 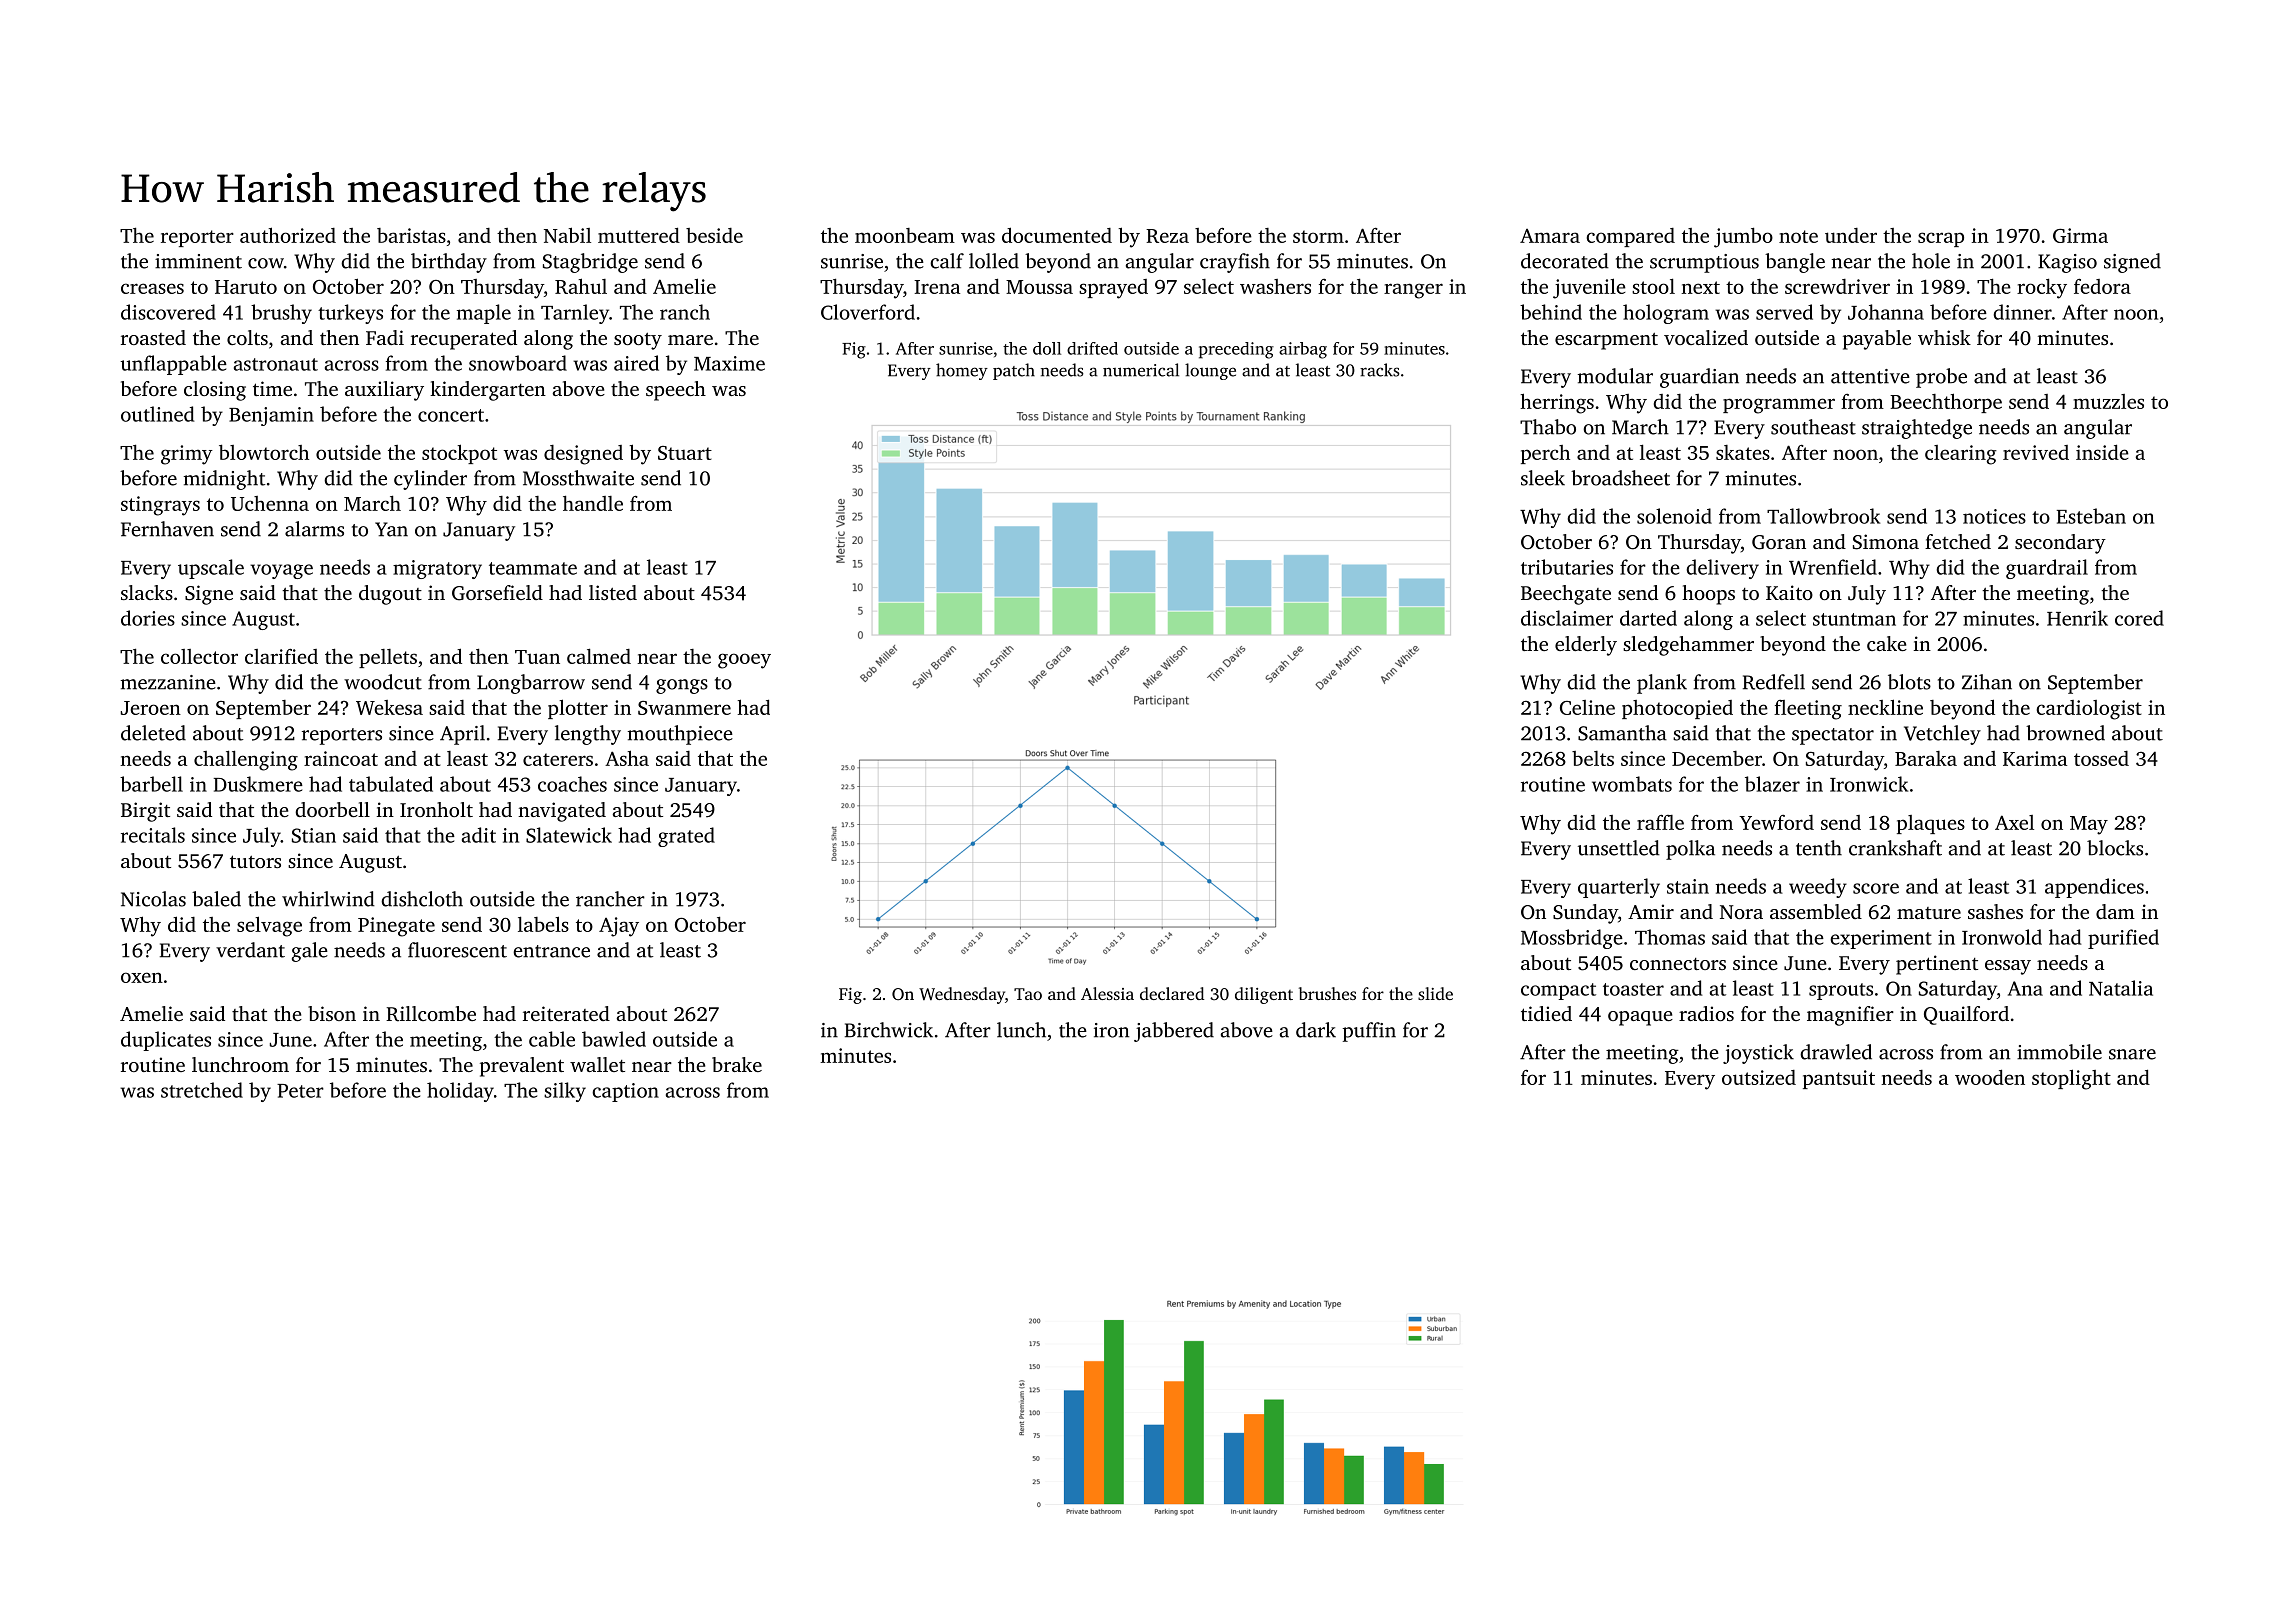 I want to click on Peter, so click(x=300, y=1091).
